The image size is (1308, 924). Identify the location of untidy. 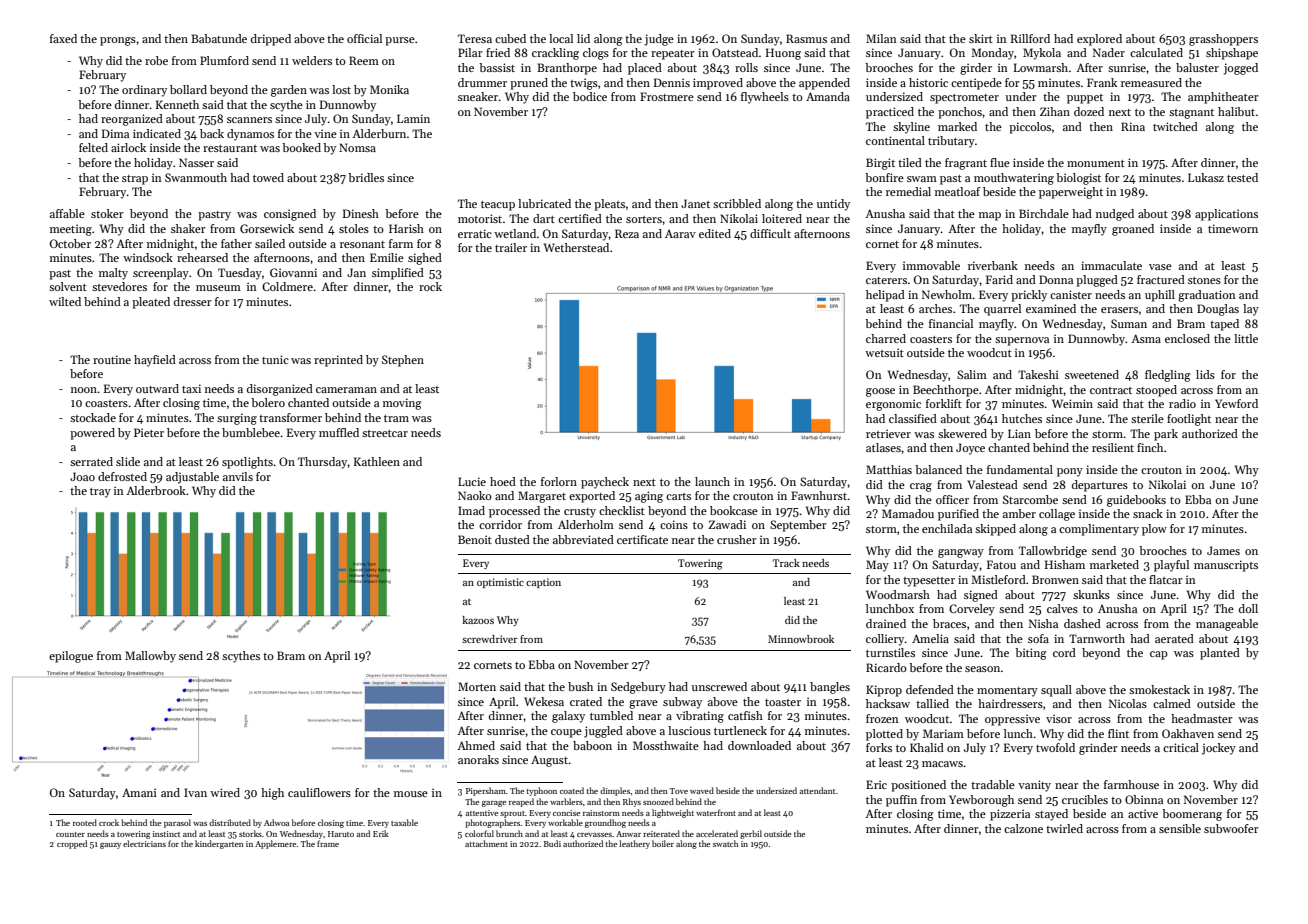
(833, 205).
